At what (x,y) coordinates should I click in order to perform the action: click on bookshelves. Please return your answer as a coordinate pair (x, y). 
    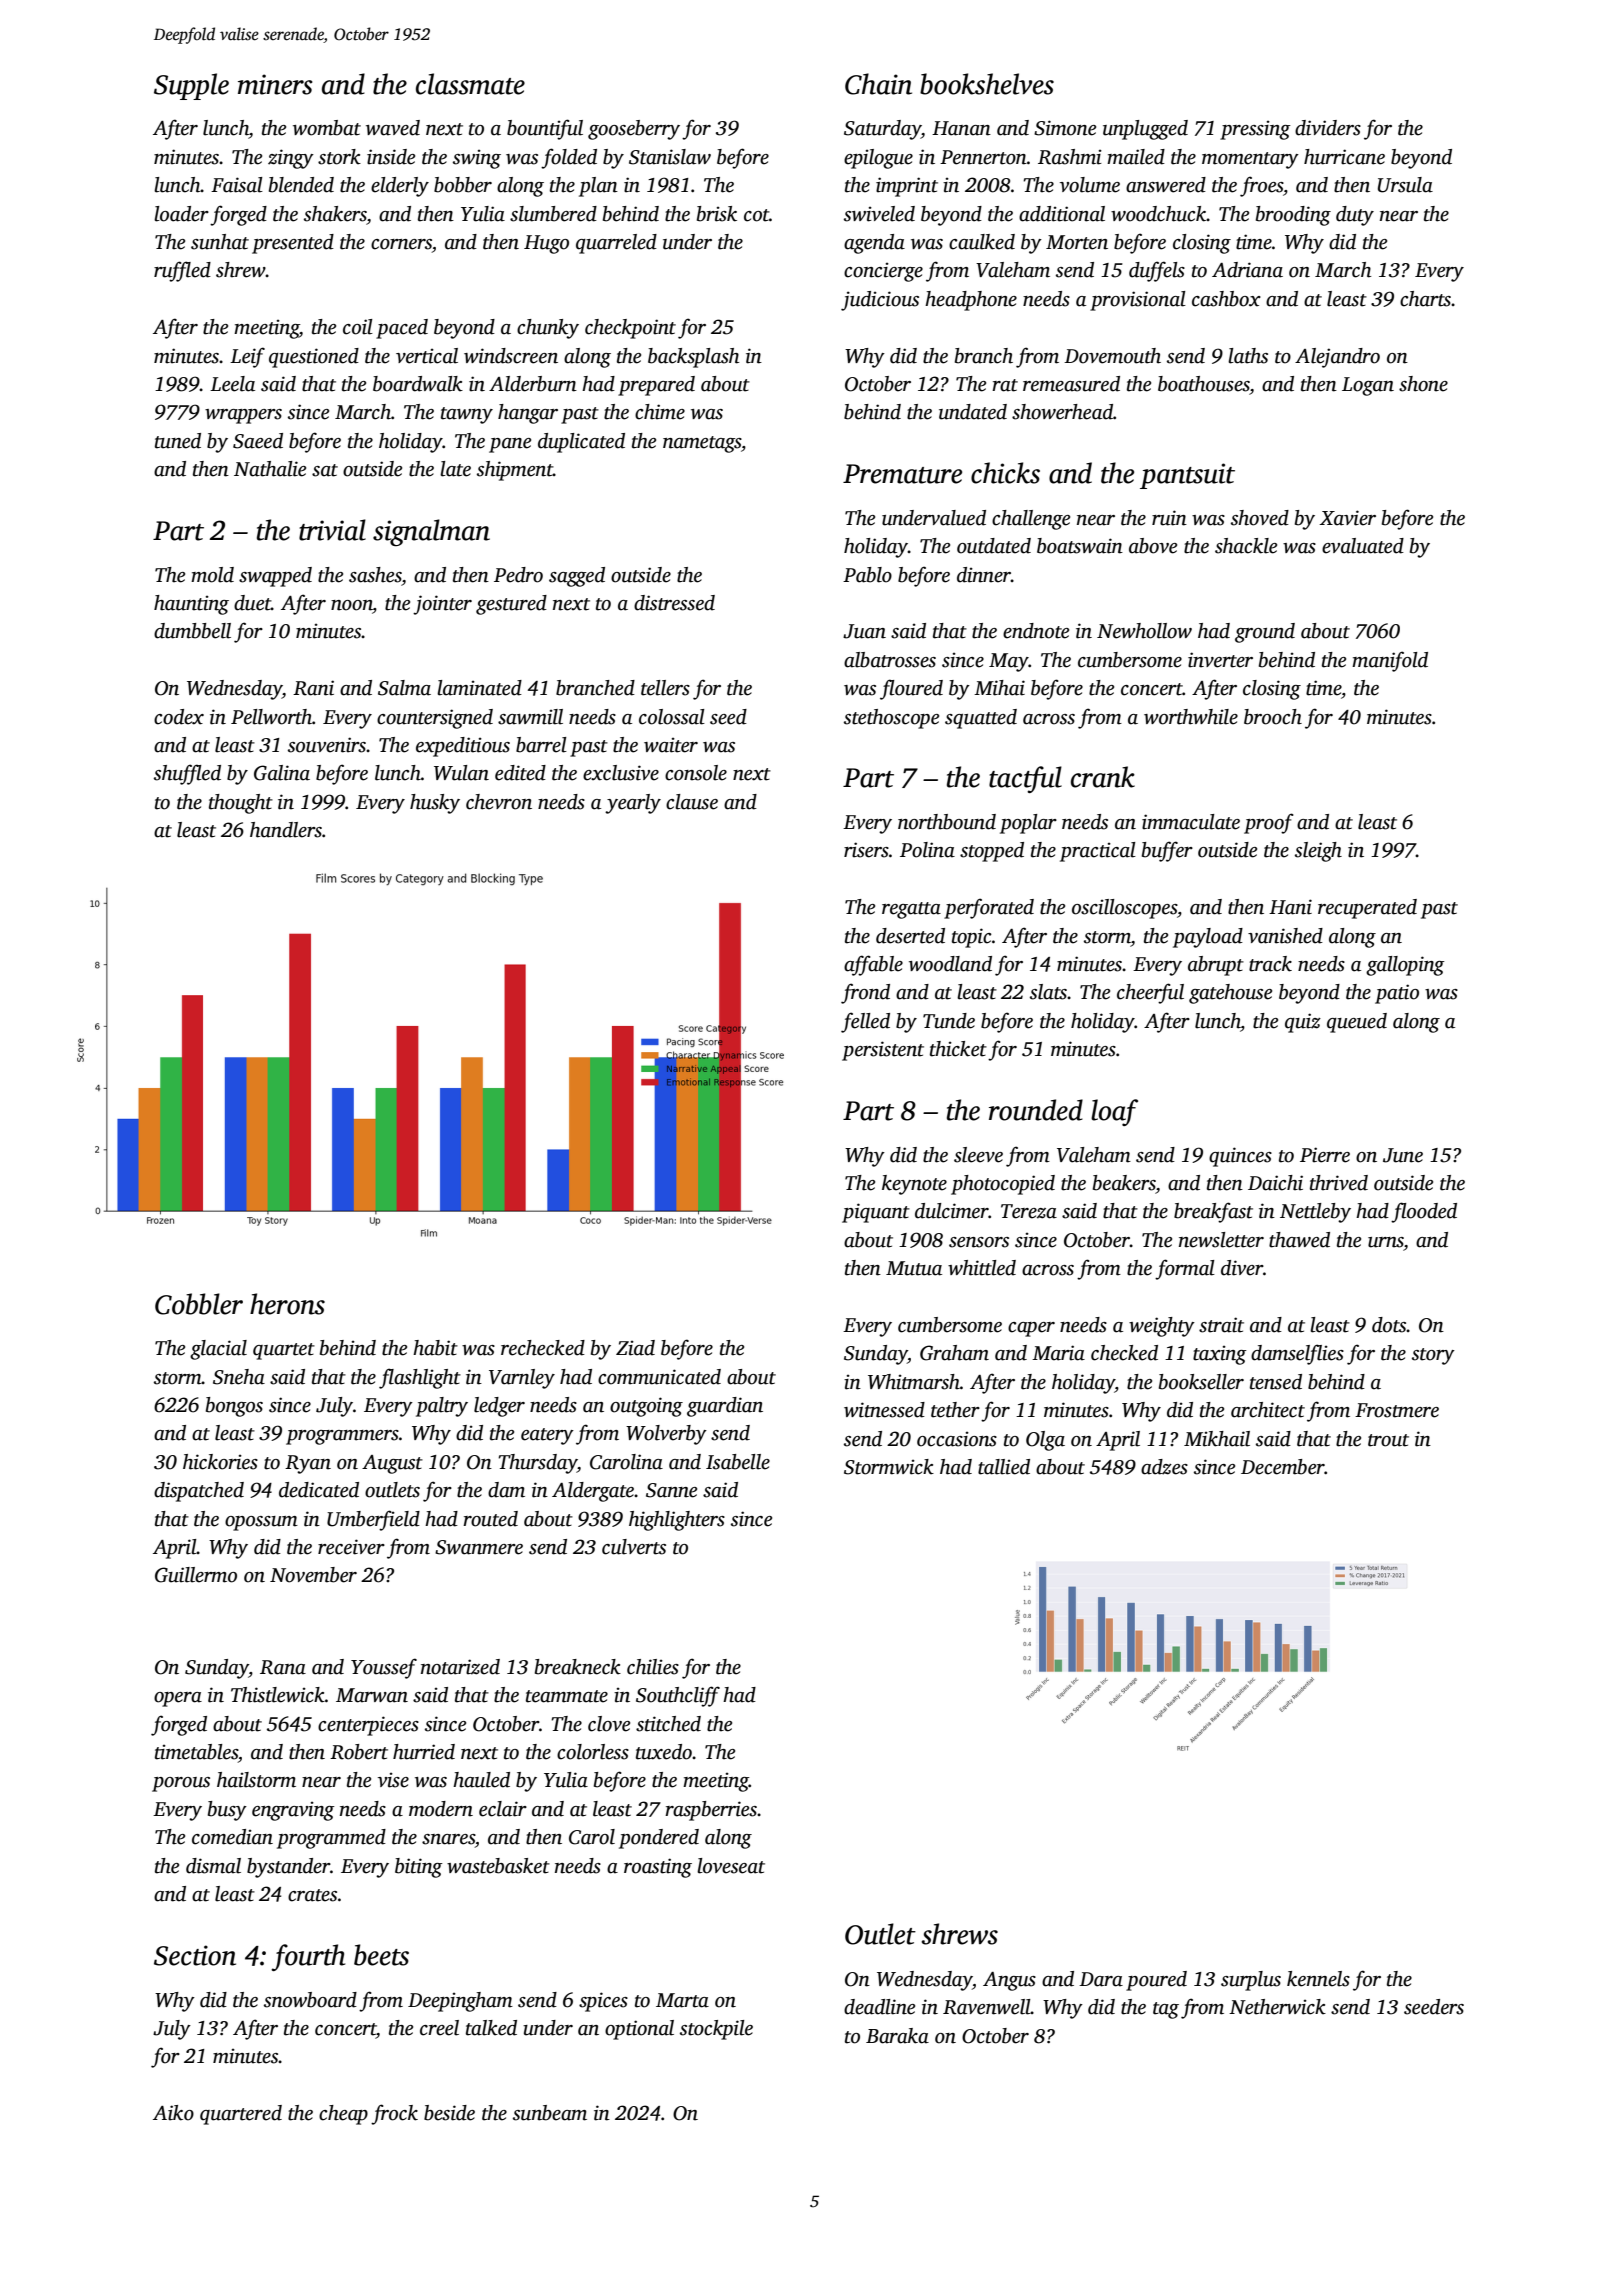
    Looking at the image, I should click on (987, 84).
